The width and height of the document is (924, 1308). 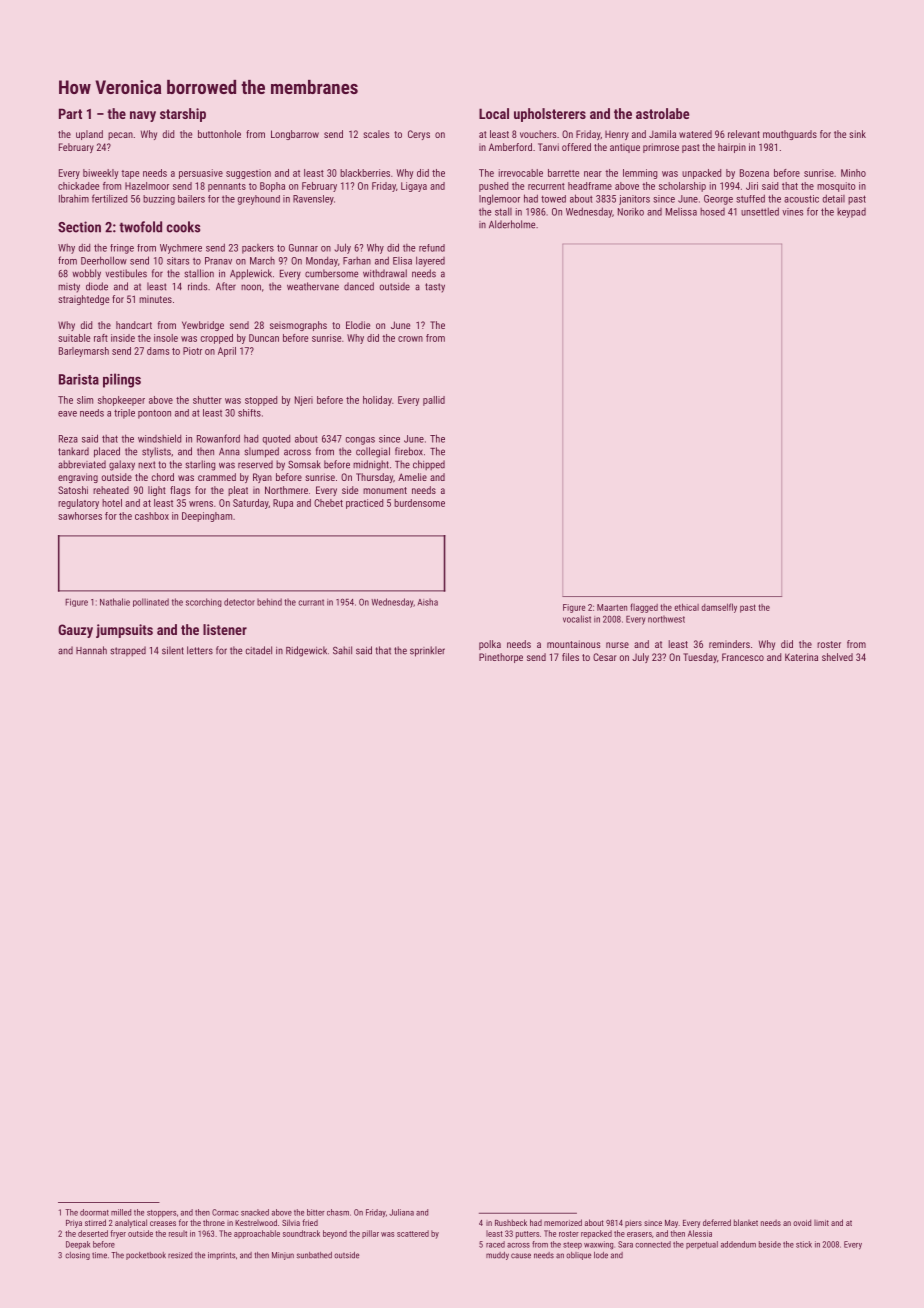 I want to click on citadel, so click(x=258, y=650).
